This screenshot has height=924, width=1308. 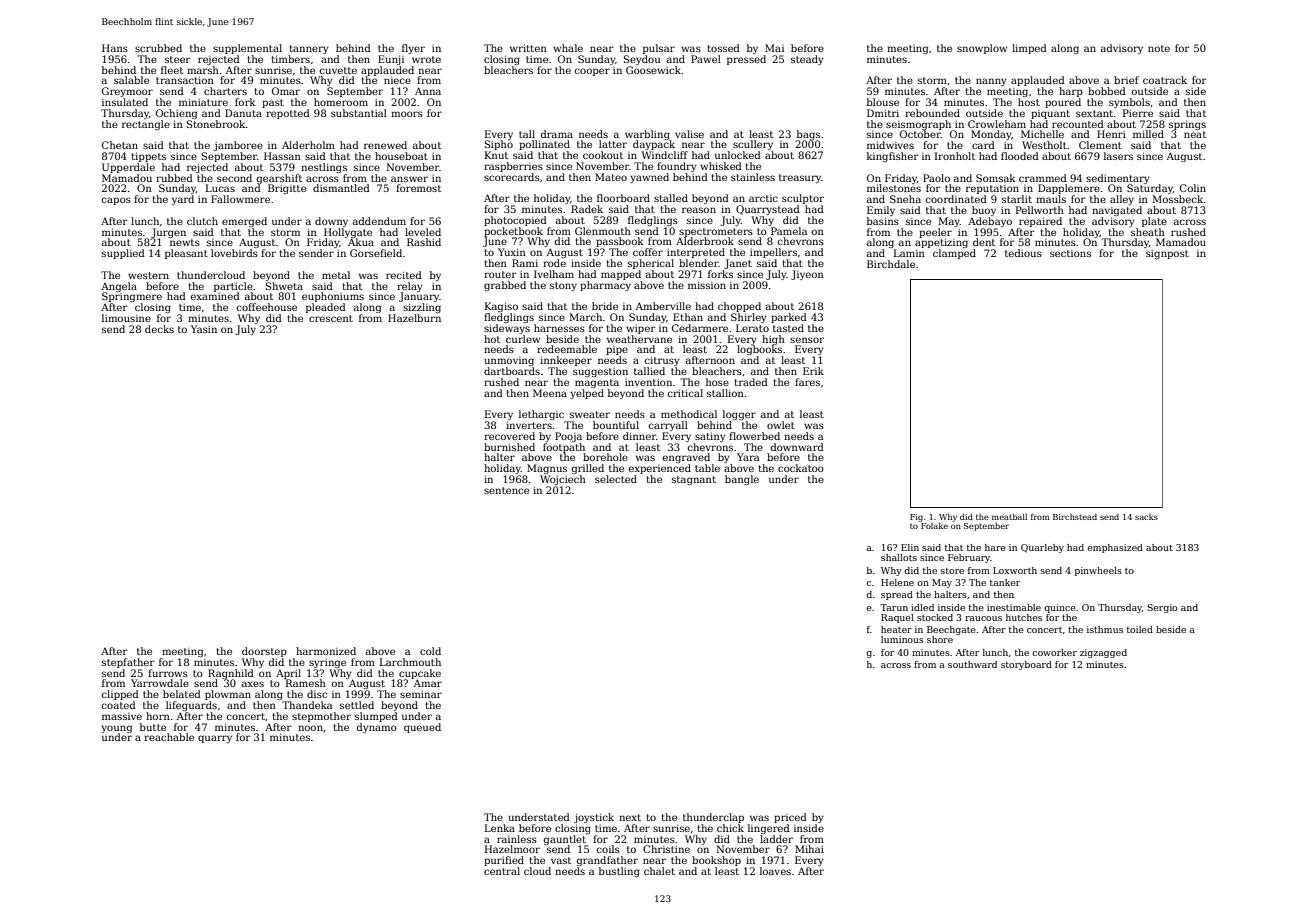 What do you see at coordinates (159, 329) in the screenshot?
I see `decks` at bounding box center [159, 329].
